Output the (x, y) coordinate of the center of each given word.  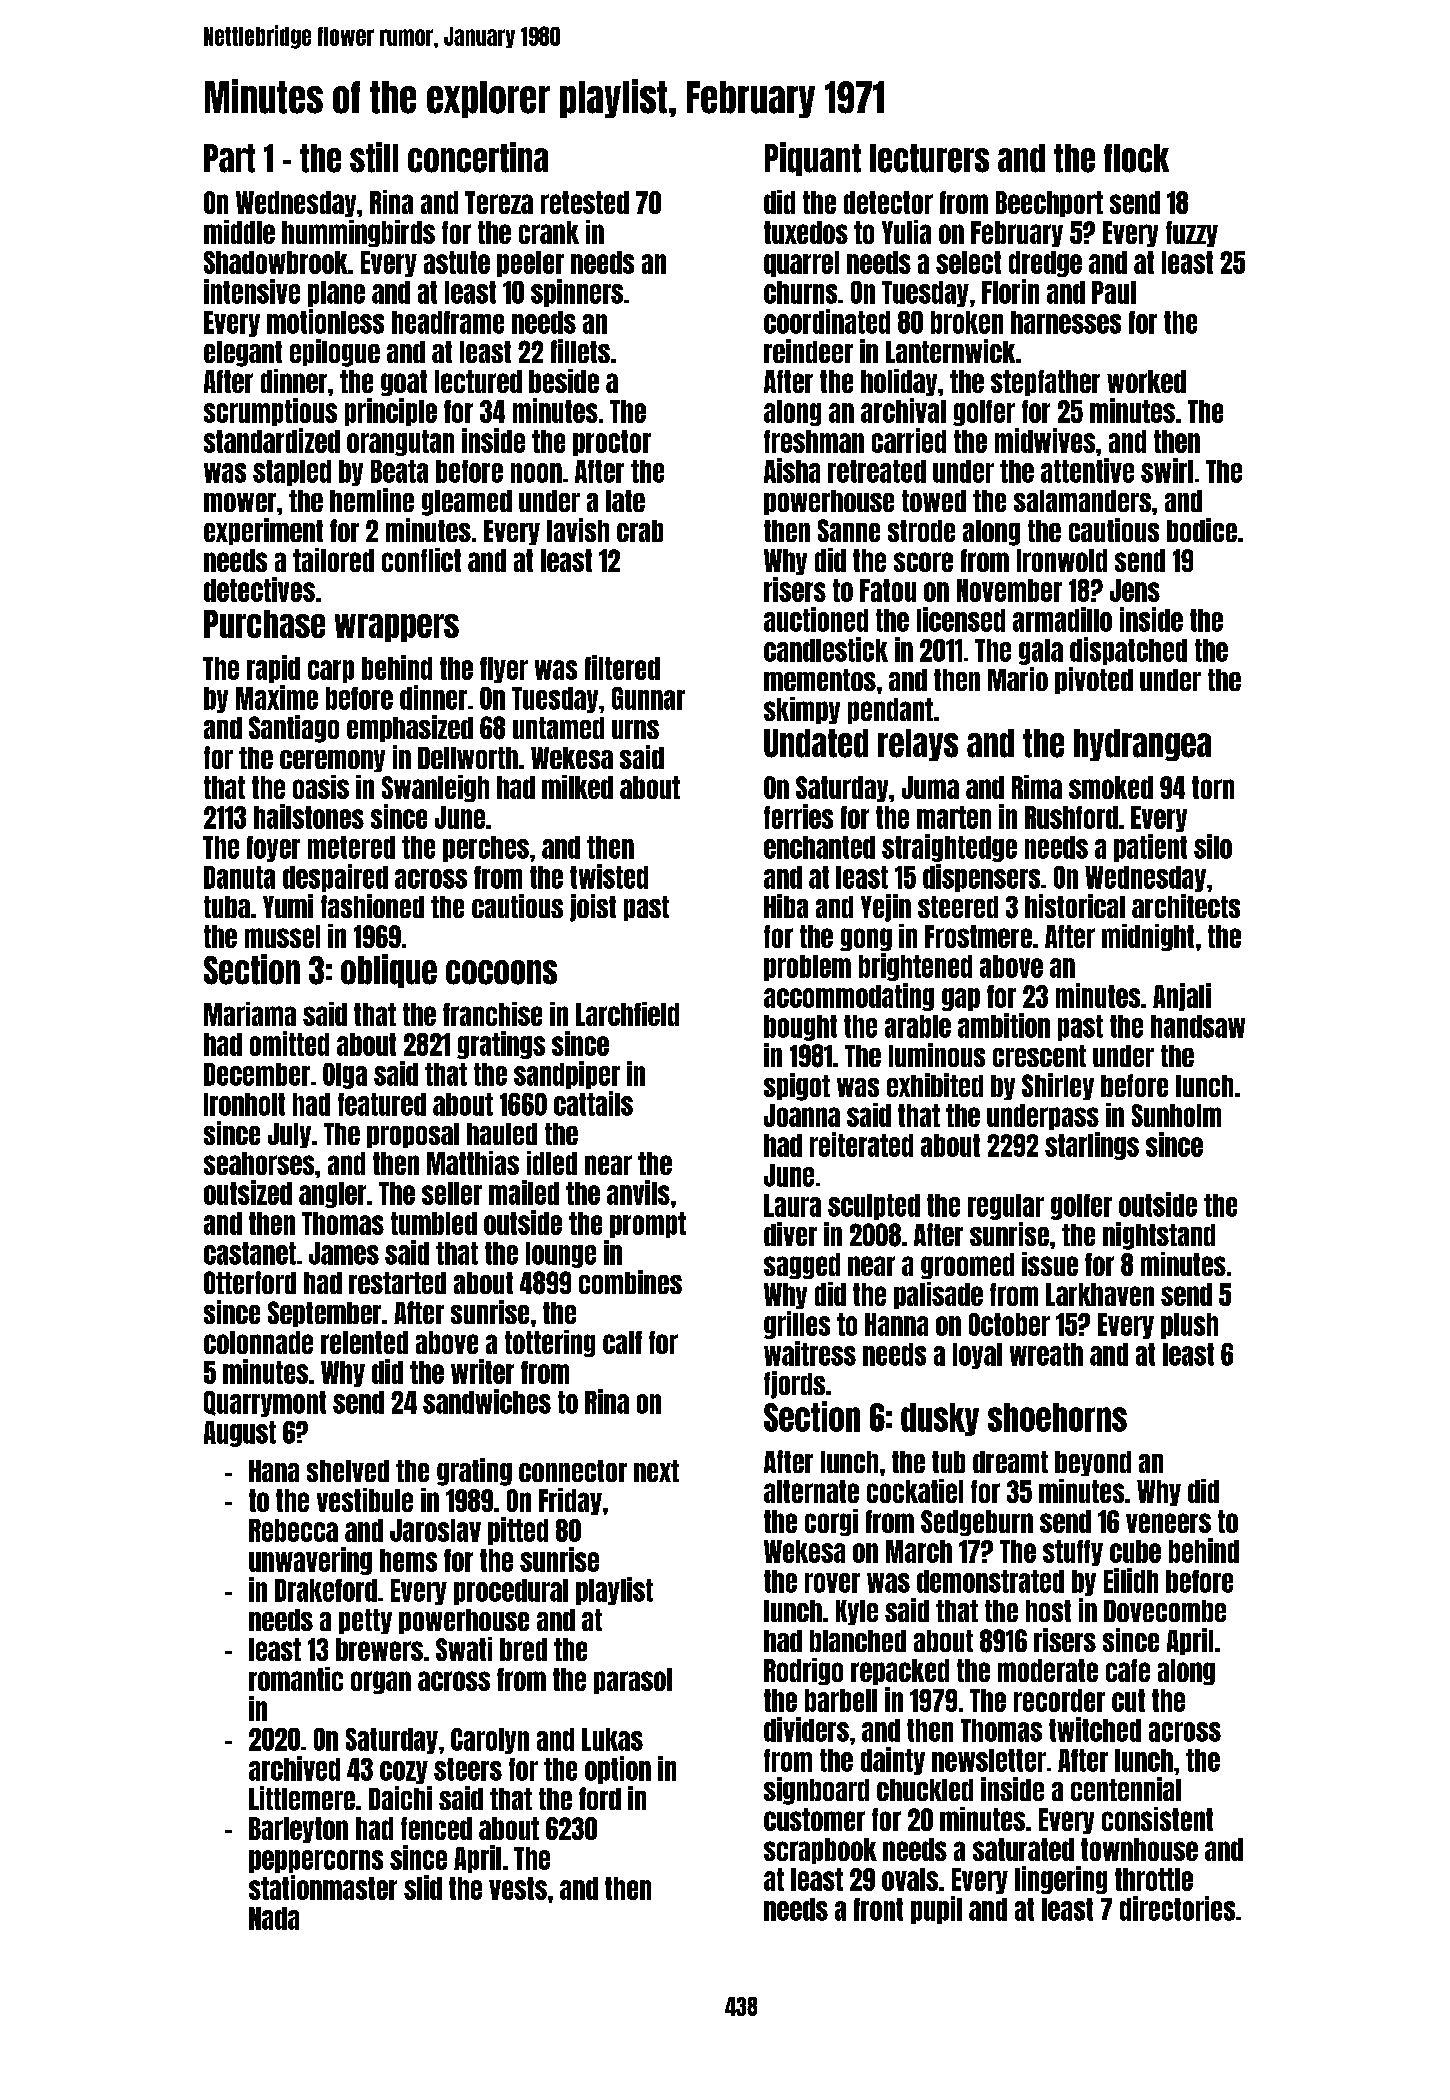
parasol (633, 1681)
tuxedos (806, 232)
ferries (798, 816)
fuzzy (1192, 234)
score (923, 562)
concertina (478, 157)
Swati (464, 1649)
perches (486, 849)
